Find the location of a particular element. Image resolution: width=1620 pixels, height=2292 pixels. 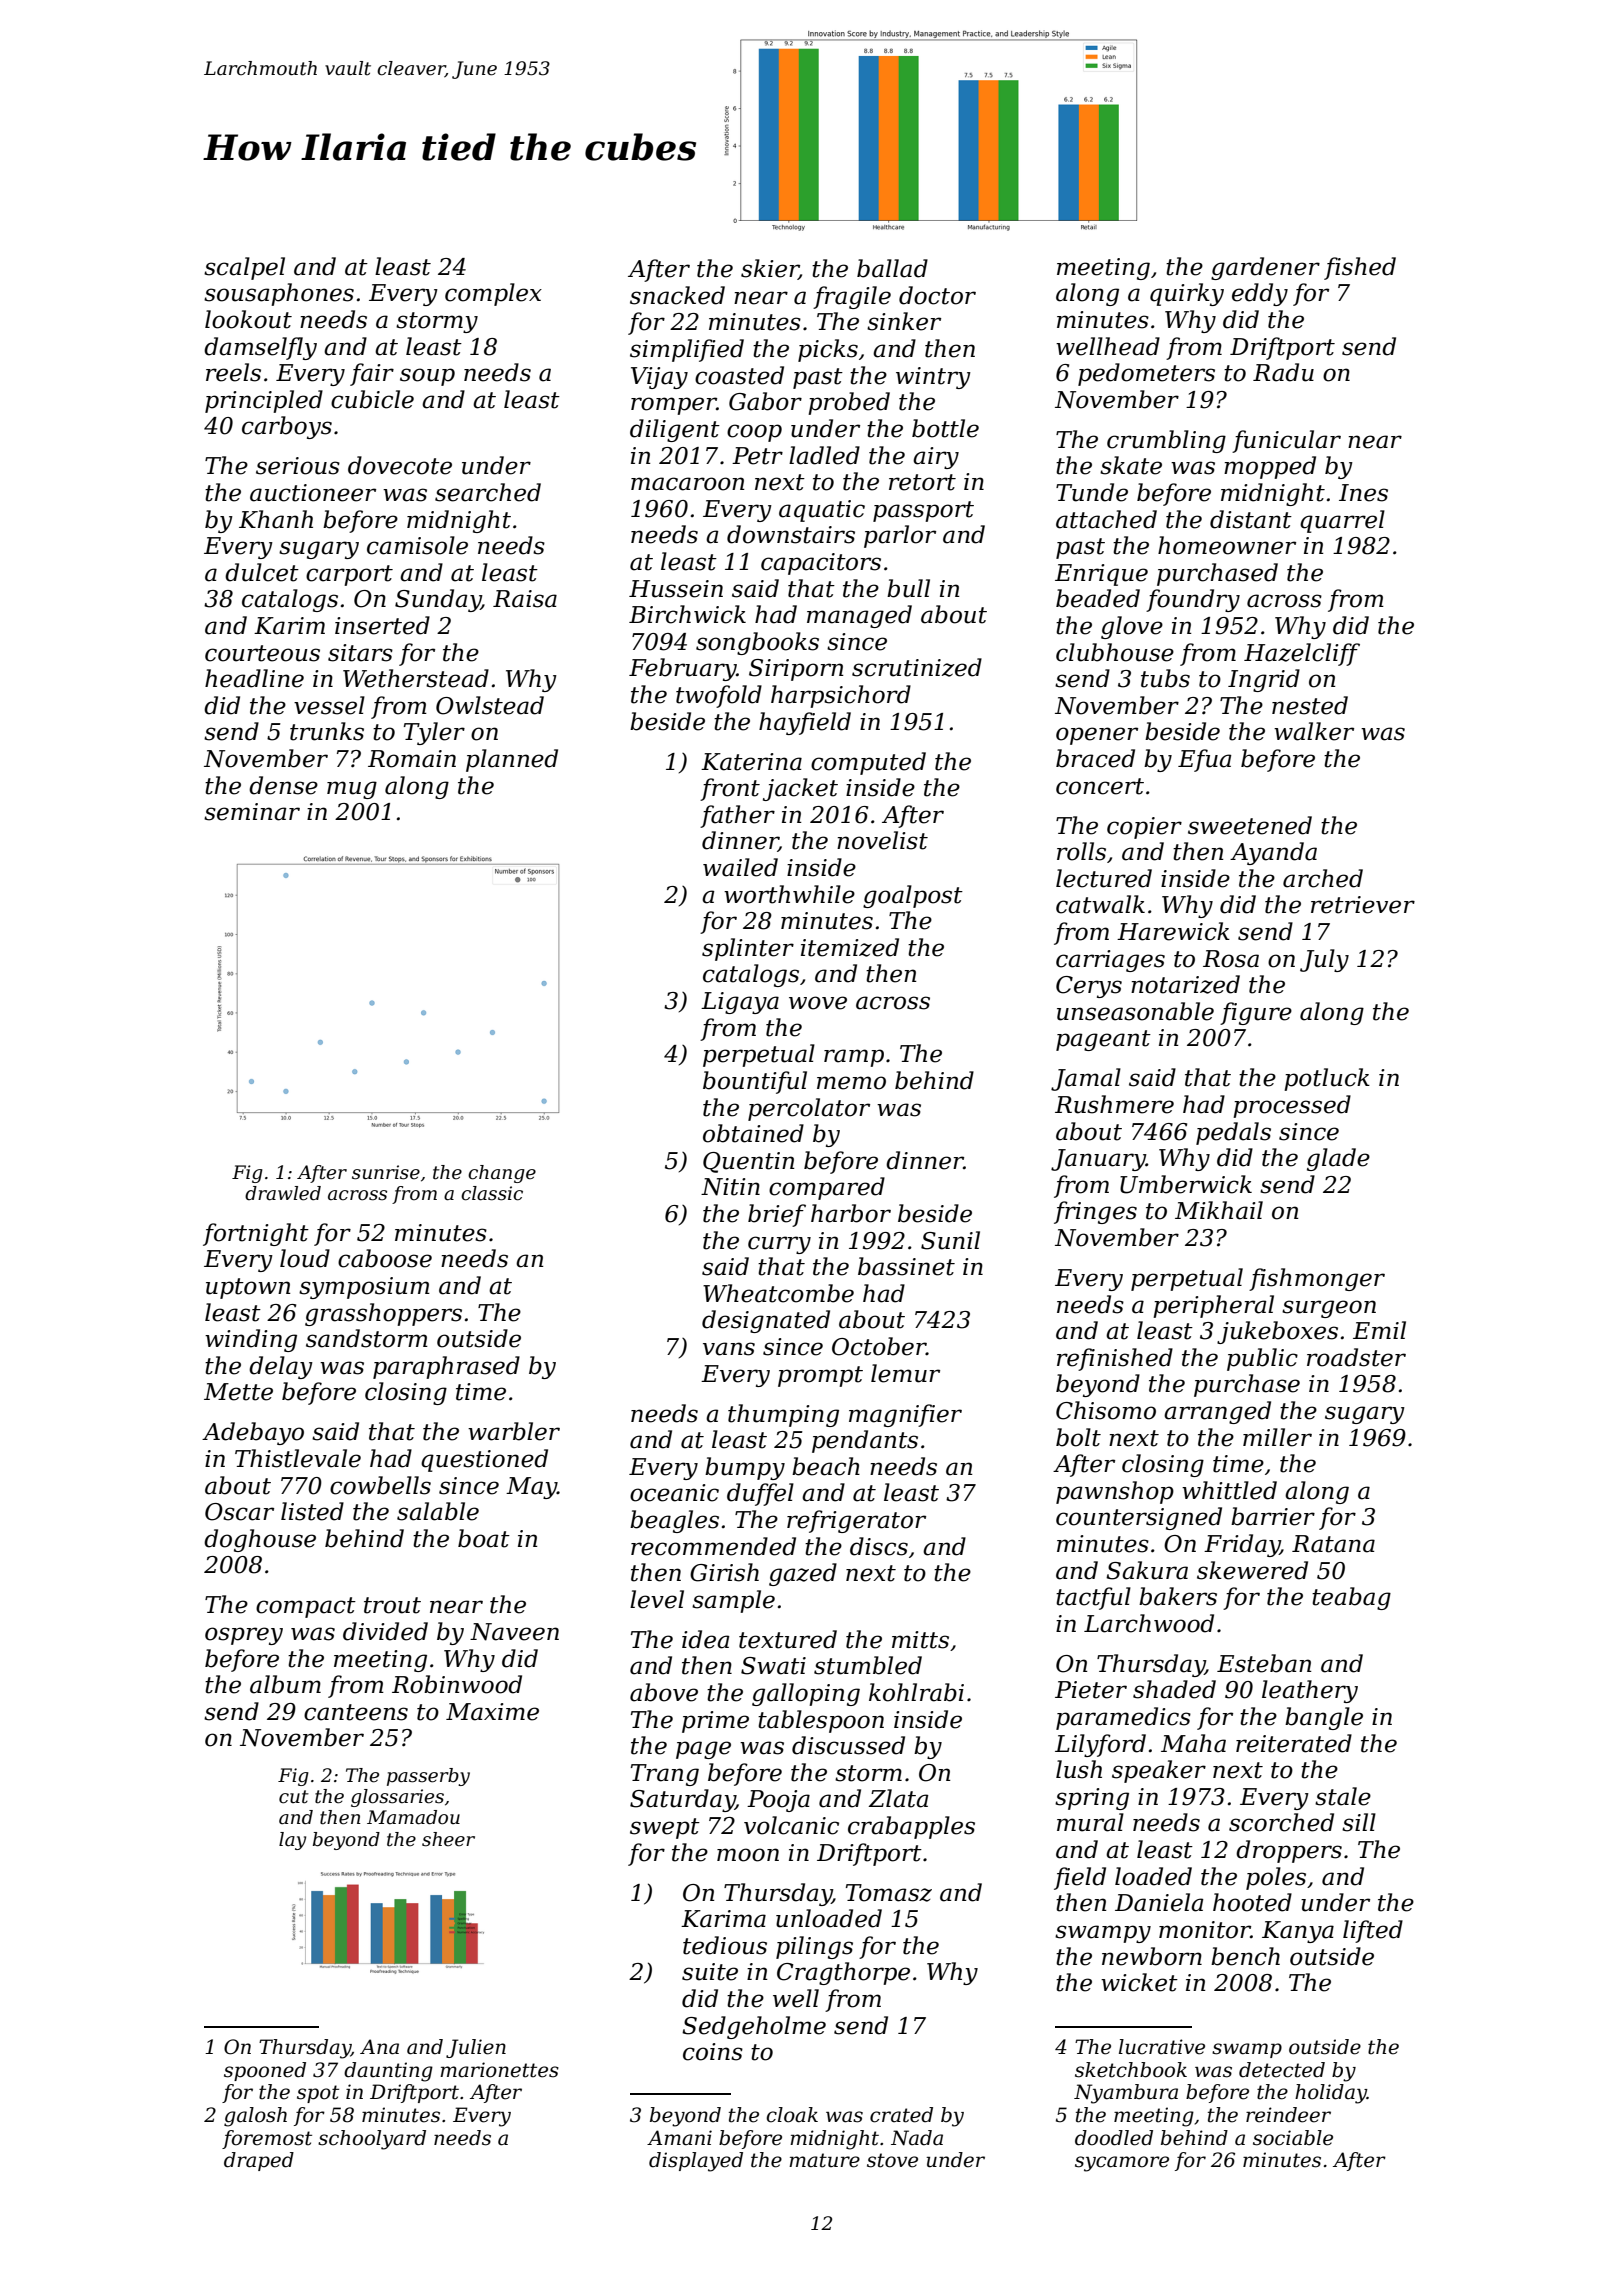

draped is located at coordinates (259, 2161).
